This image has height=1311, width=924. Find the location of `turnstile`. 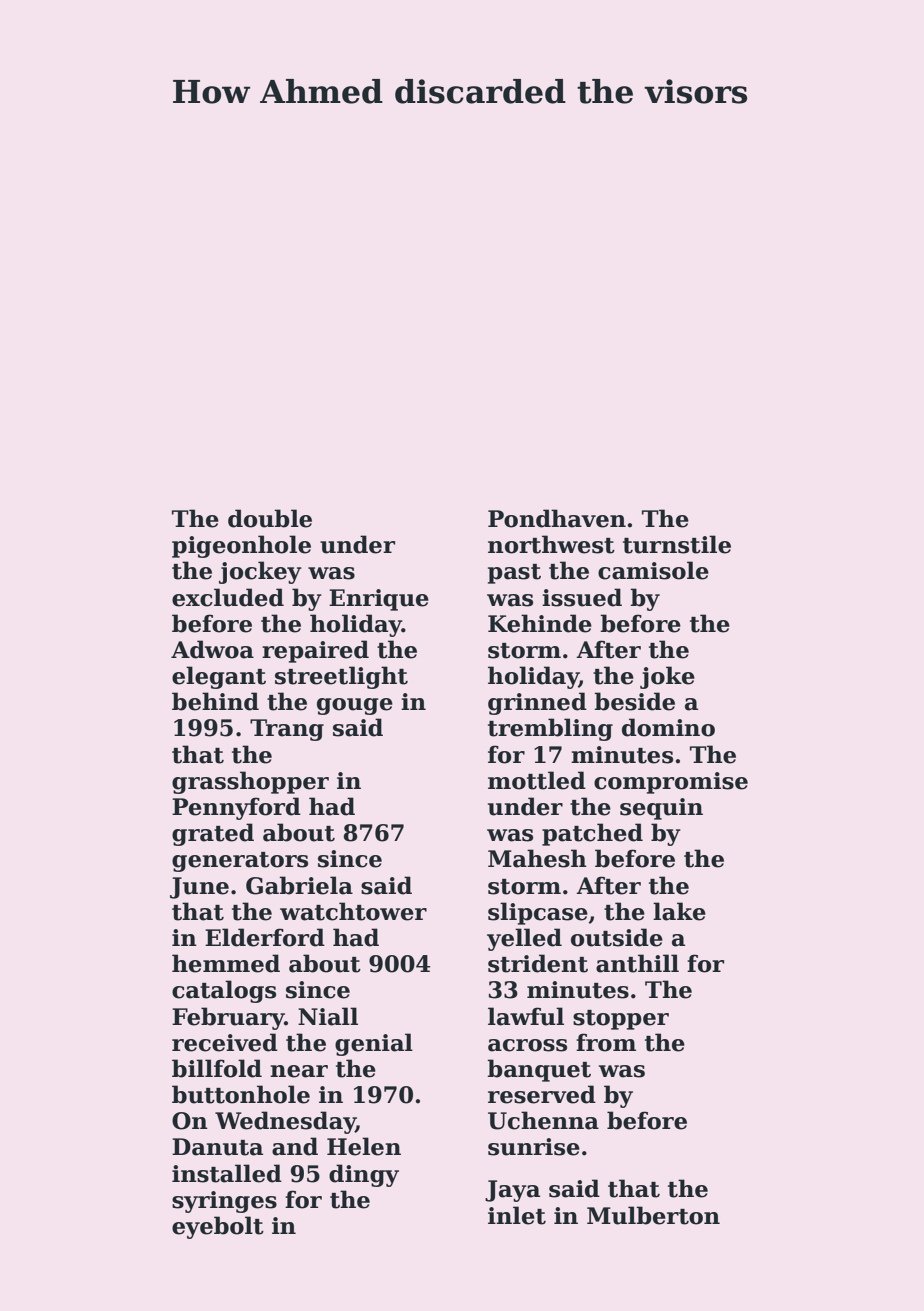

turnstile is located at coordinates (677, 544).
